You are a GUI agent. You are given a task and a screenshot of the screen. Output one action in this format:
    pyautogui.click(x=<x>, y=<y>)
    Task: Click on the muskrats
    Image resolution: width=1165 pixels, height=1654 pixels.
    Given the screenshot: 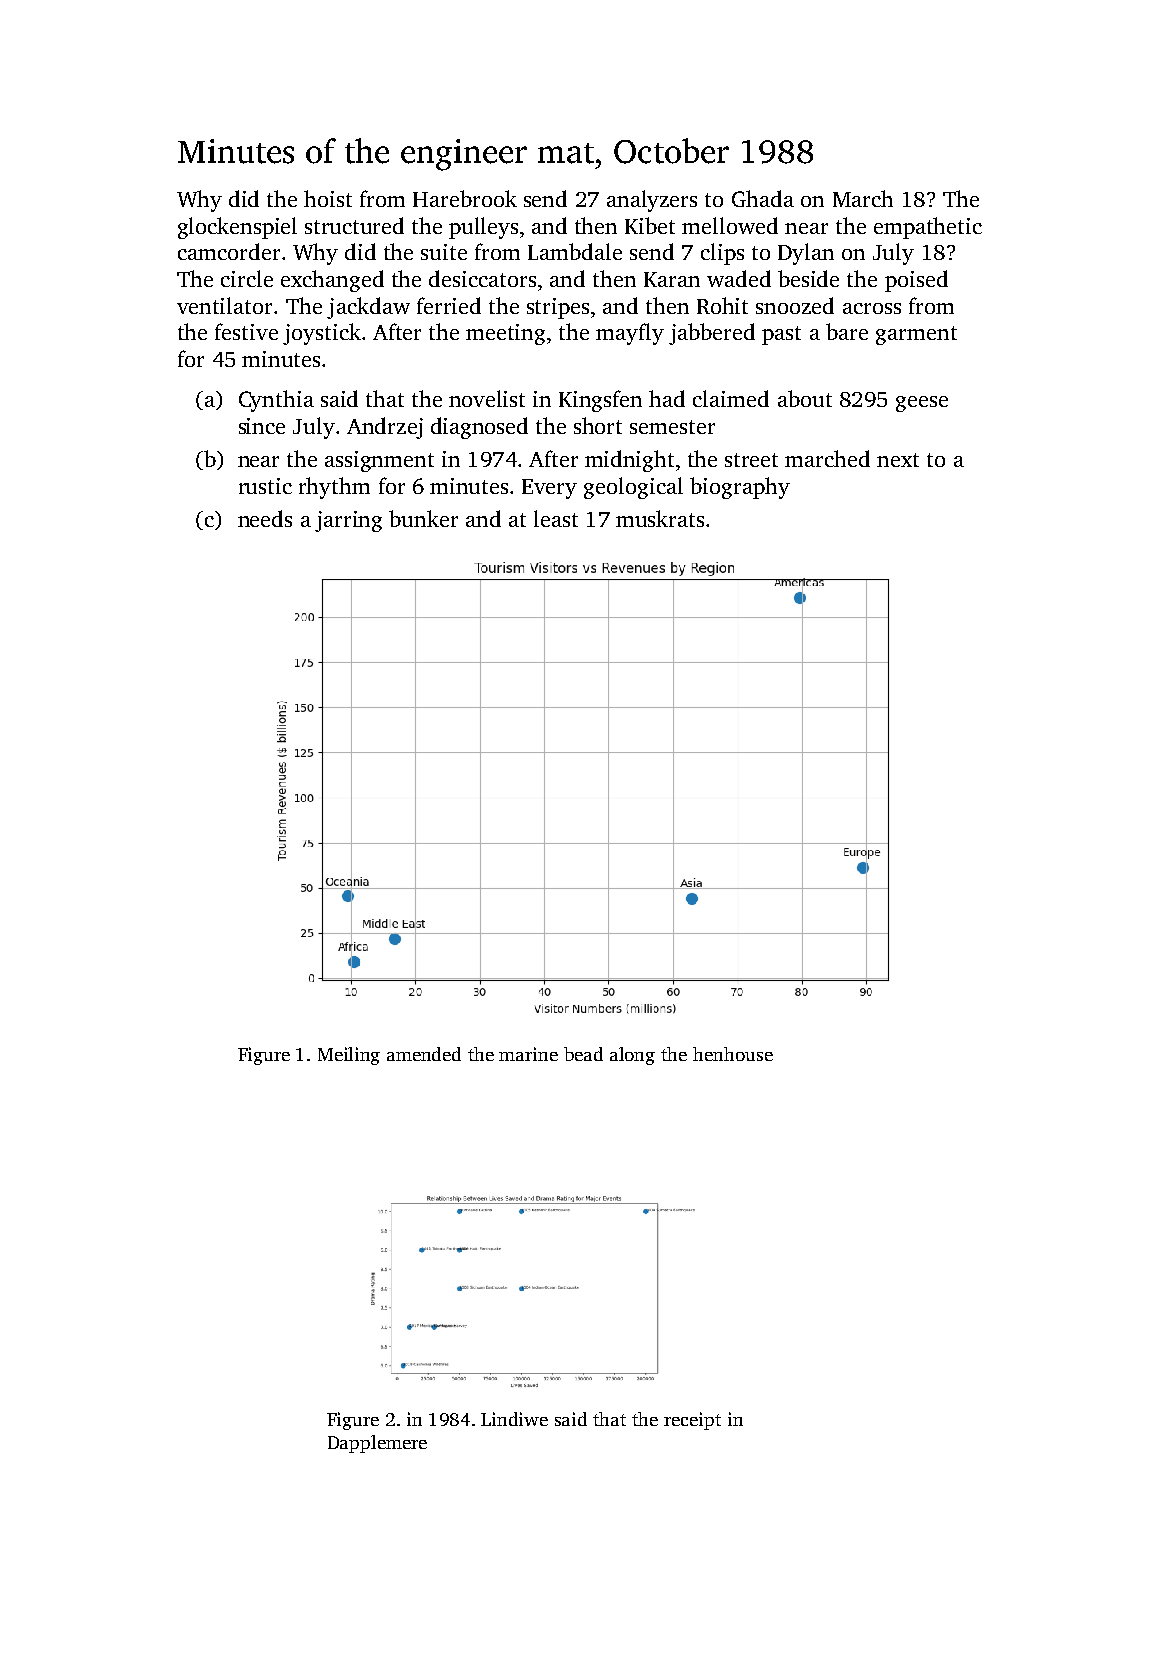 What is the action you would take?
    pyautogui.click(x=660, y=518)
